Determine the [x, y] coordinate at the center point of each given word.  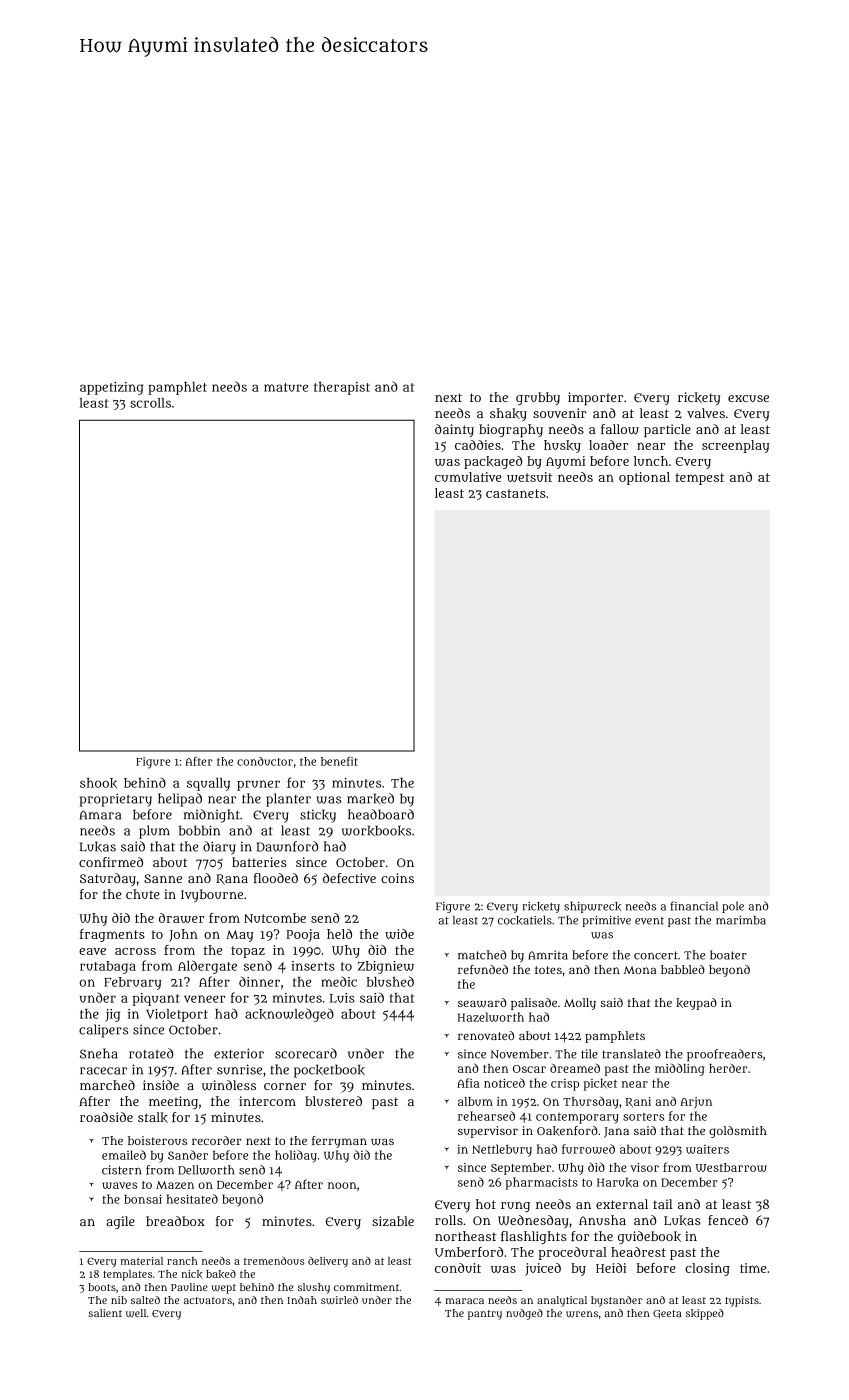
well [136, 1313]
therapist [342, 388]
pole [733, 907]
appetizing [111, 388]
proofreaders [725, 1055]
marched [107, 1085]
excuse [748, 398]
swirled [339, 1300]
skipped [705, 1314]
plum [154, 832]
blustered [333, 1101]
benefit [339, 761]
